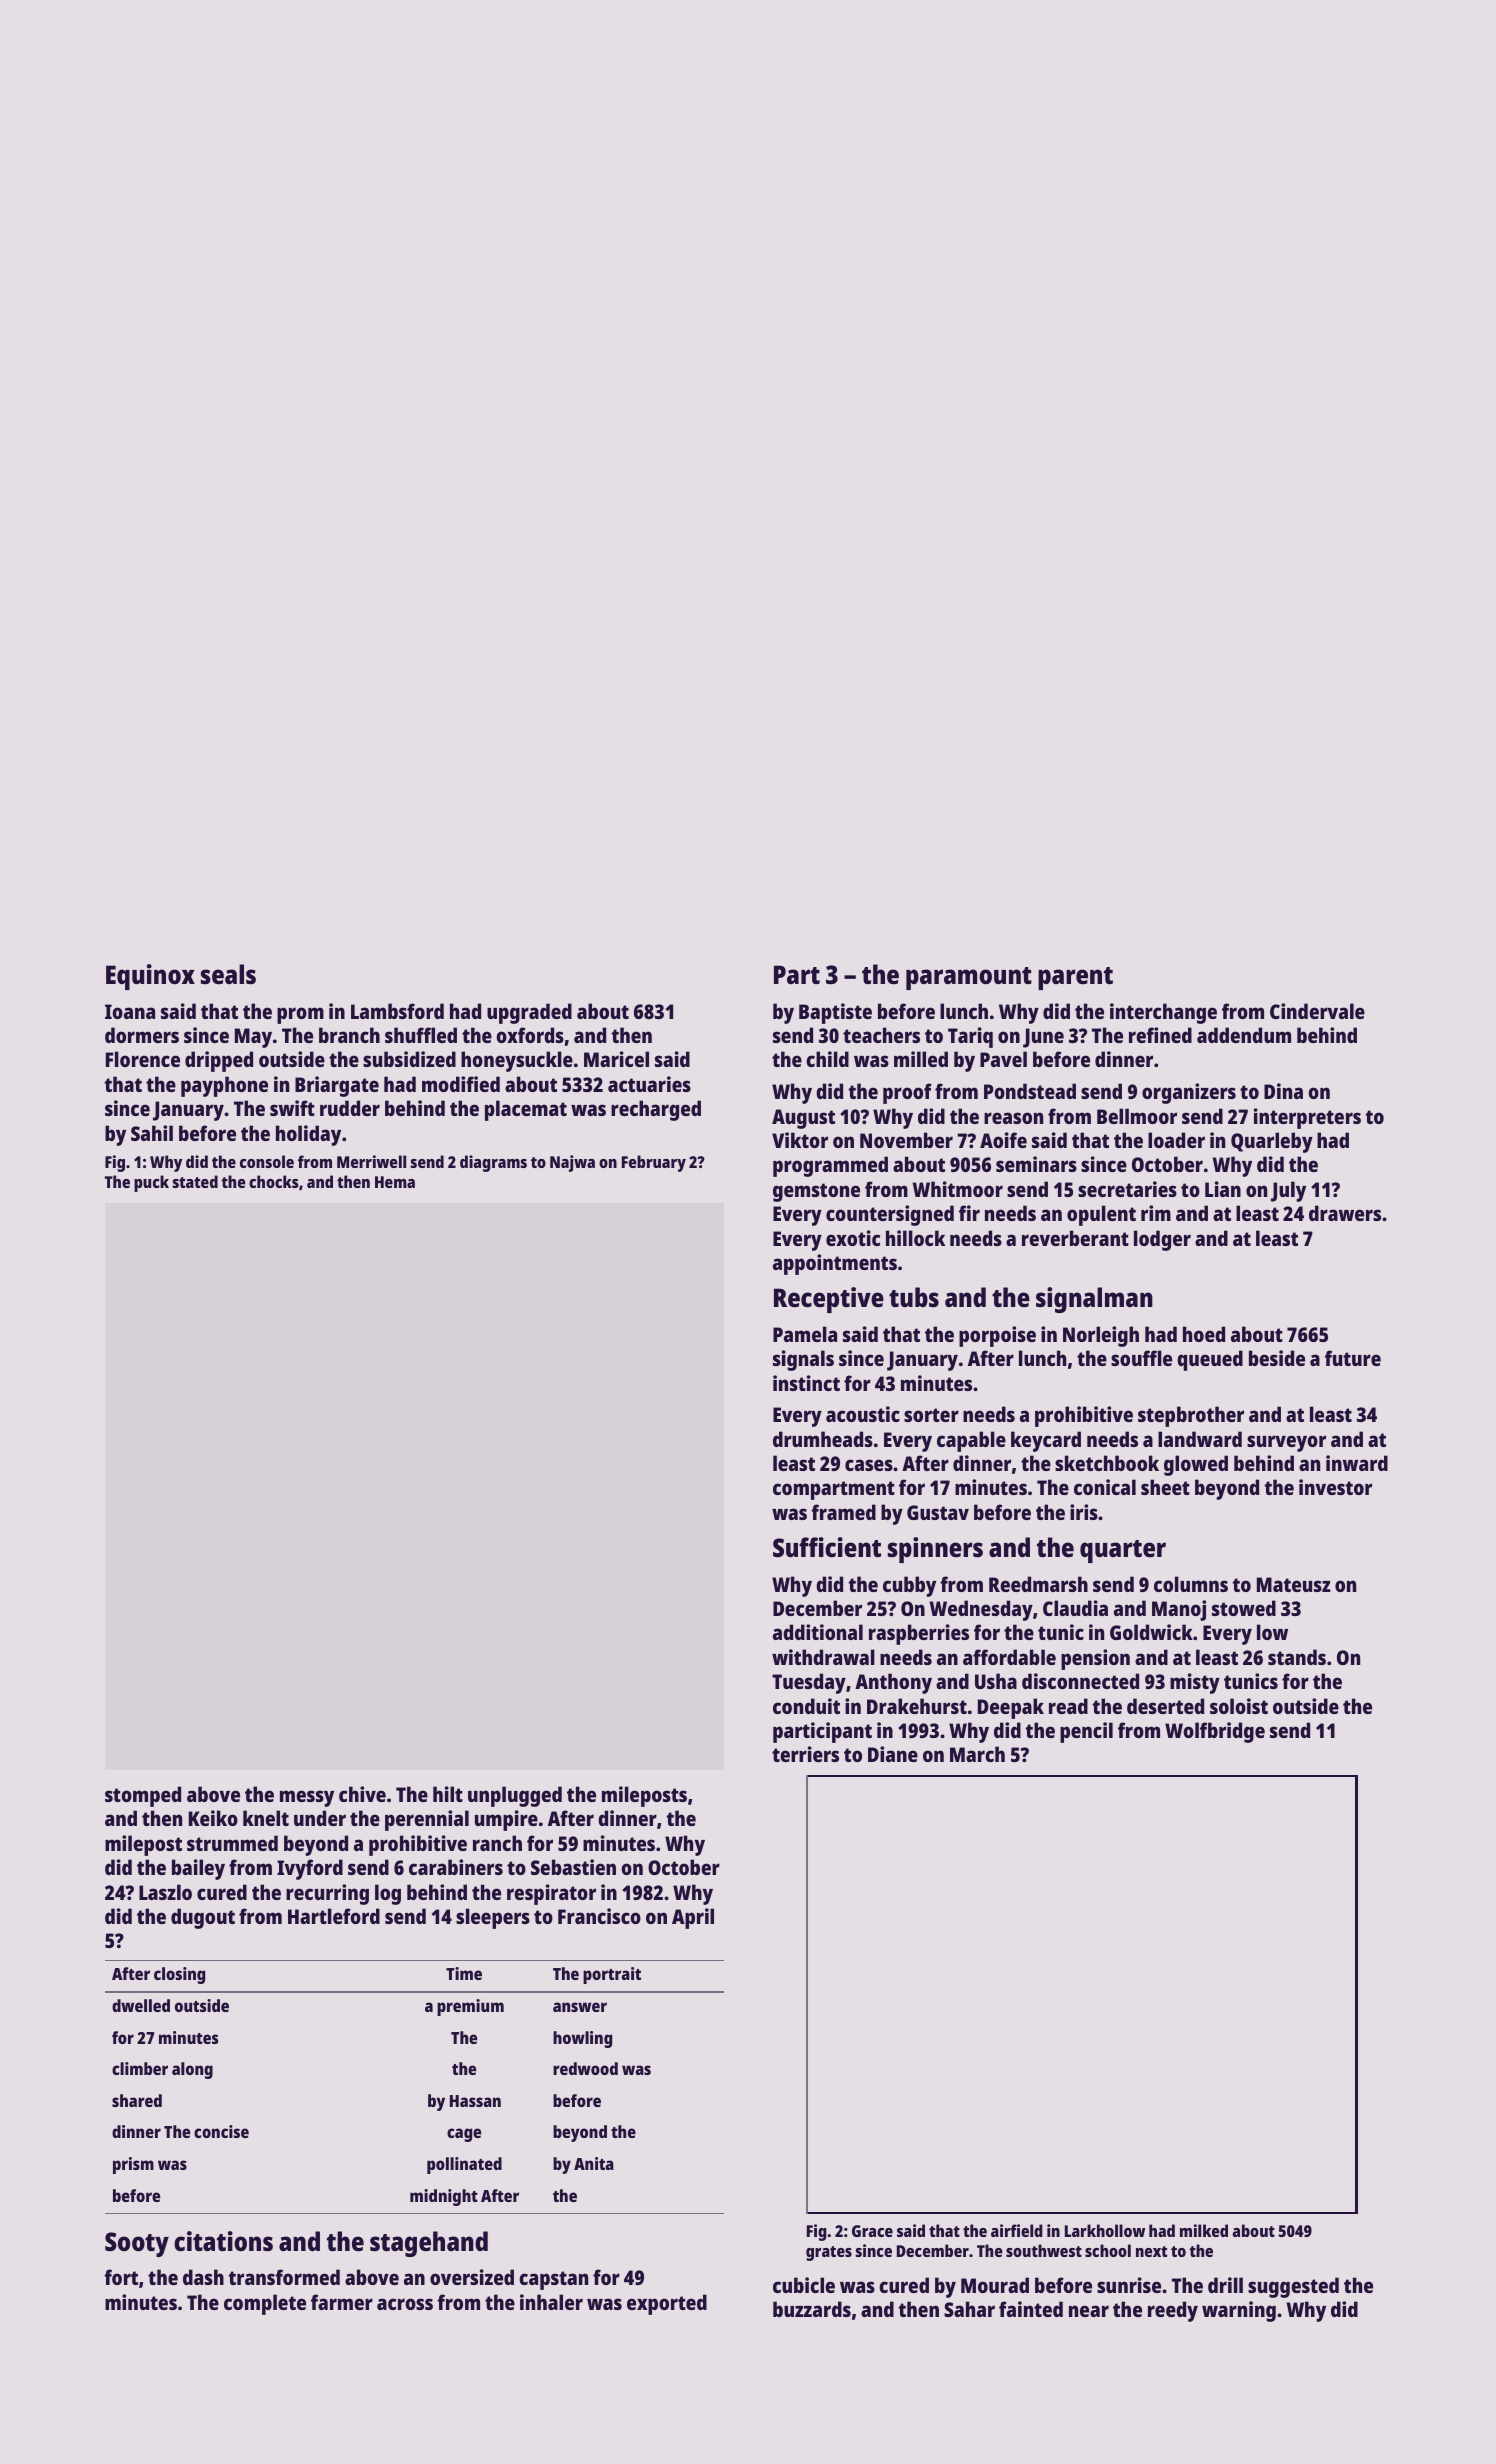 The image size is (1496, 2464). I want to click on Larkhollow, so click(1105, 2230).
